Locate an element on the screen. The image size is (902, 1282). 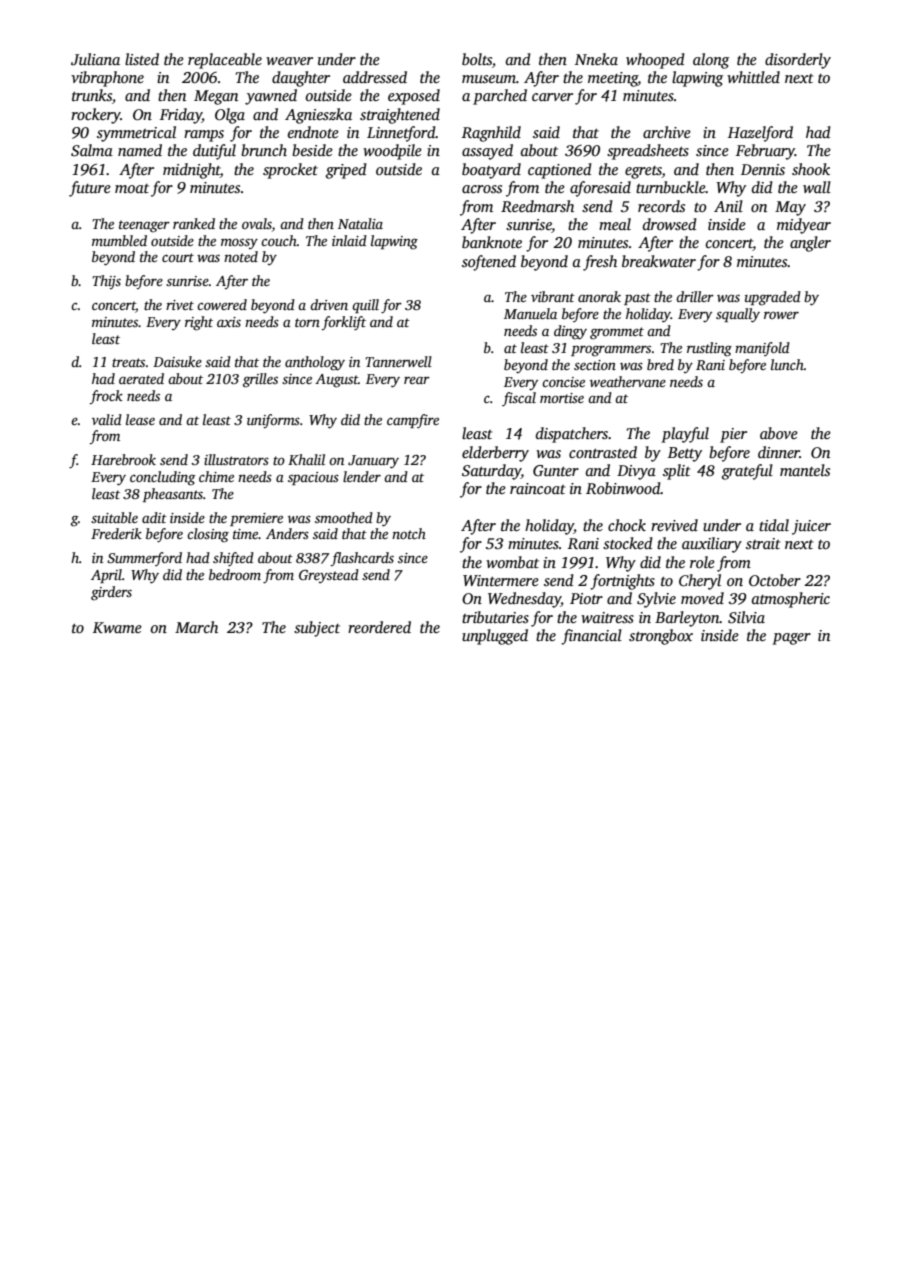
along is located at coordinates (711, 61).
